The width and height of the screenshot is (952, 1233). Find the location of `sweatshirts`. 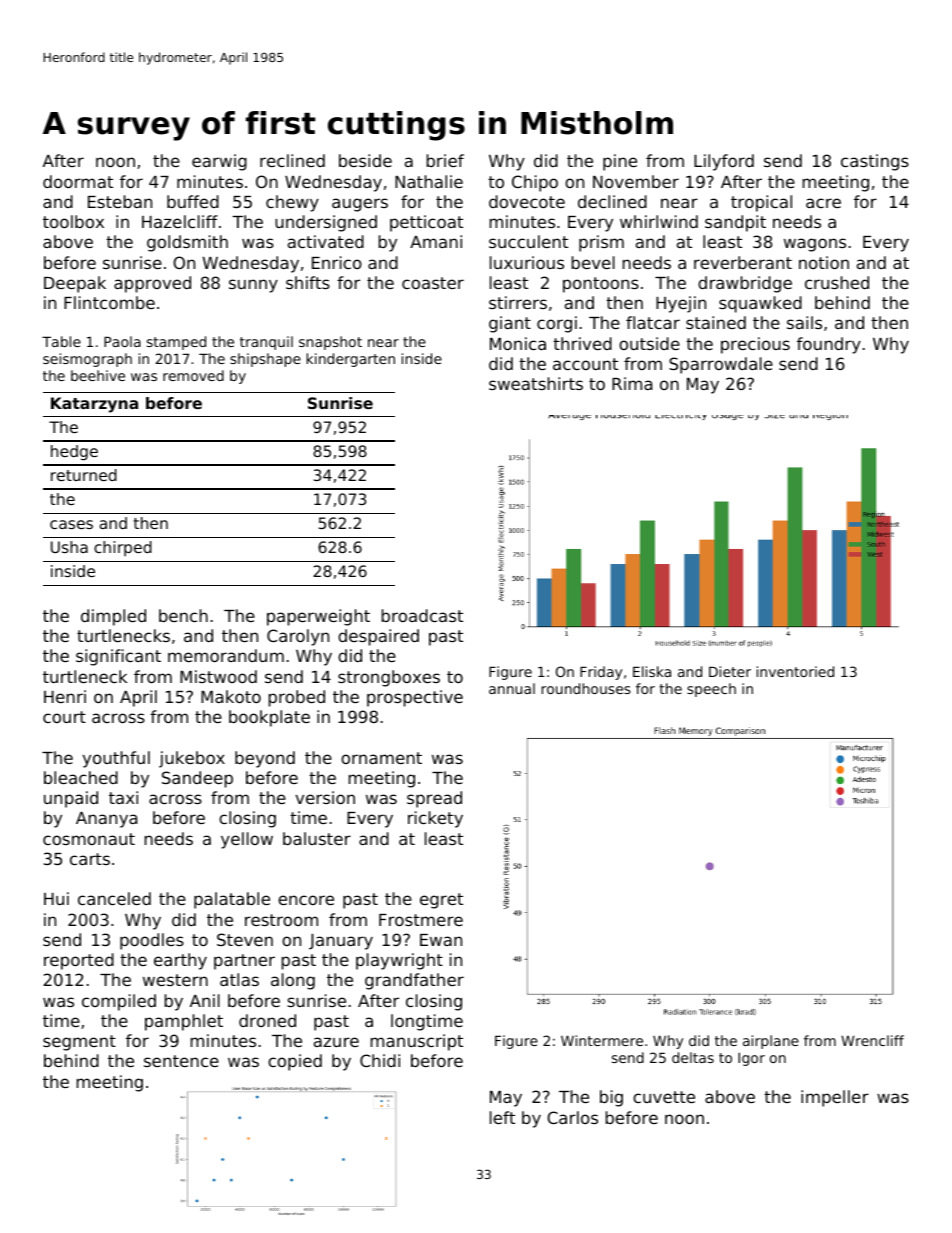

sweatshirts is located at coordinates (536, 383).
